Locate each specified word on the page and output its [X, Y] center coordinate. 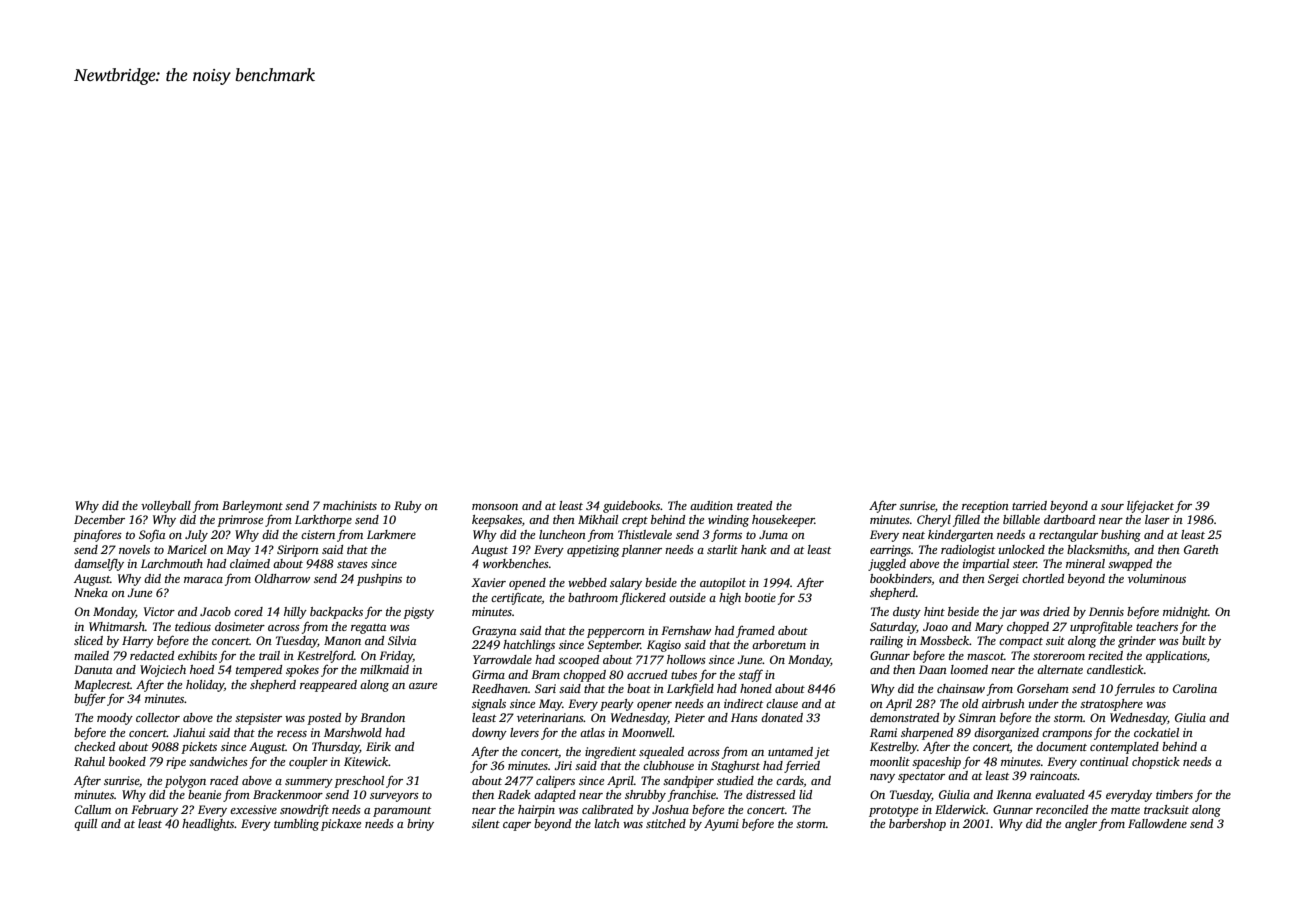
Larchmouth [172, 563]
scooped [578, 661]
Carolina [1195, 688]
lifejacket [1150, 506]
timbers [1174, 794]
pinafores [97, 535]
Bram [545, 674]
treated [754, 505]
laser [1157, 519]
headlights [208, 825]
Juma [773, 534]
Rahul [89, 761]
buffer [90, 699]
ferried [802, 766]
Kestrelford [325, 656]
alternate [1060, 669]
